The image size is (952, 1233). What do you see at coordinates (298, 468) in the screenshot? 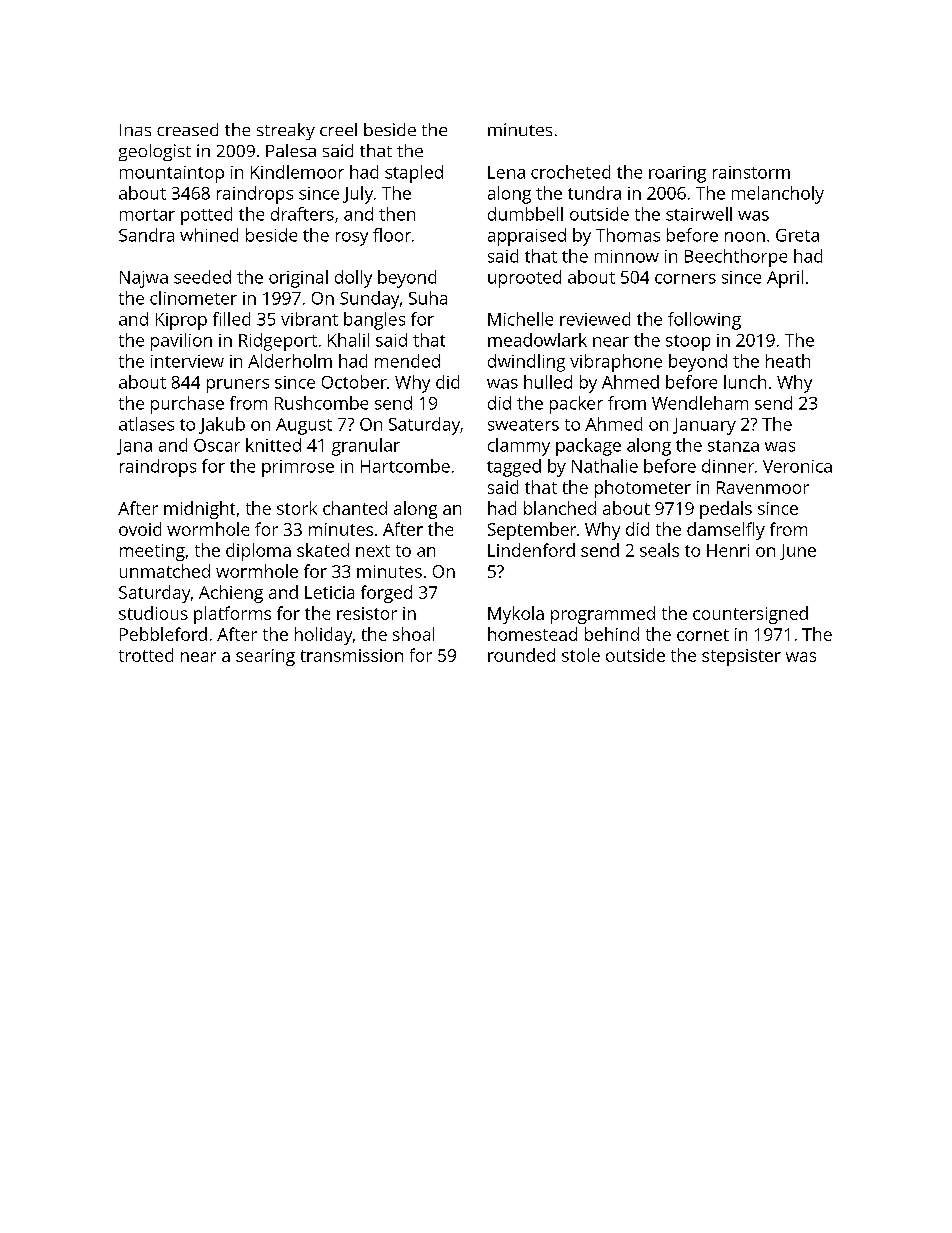
I see `primrose` at bounding box center [298, 468].
